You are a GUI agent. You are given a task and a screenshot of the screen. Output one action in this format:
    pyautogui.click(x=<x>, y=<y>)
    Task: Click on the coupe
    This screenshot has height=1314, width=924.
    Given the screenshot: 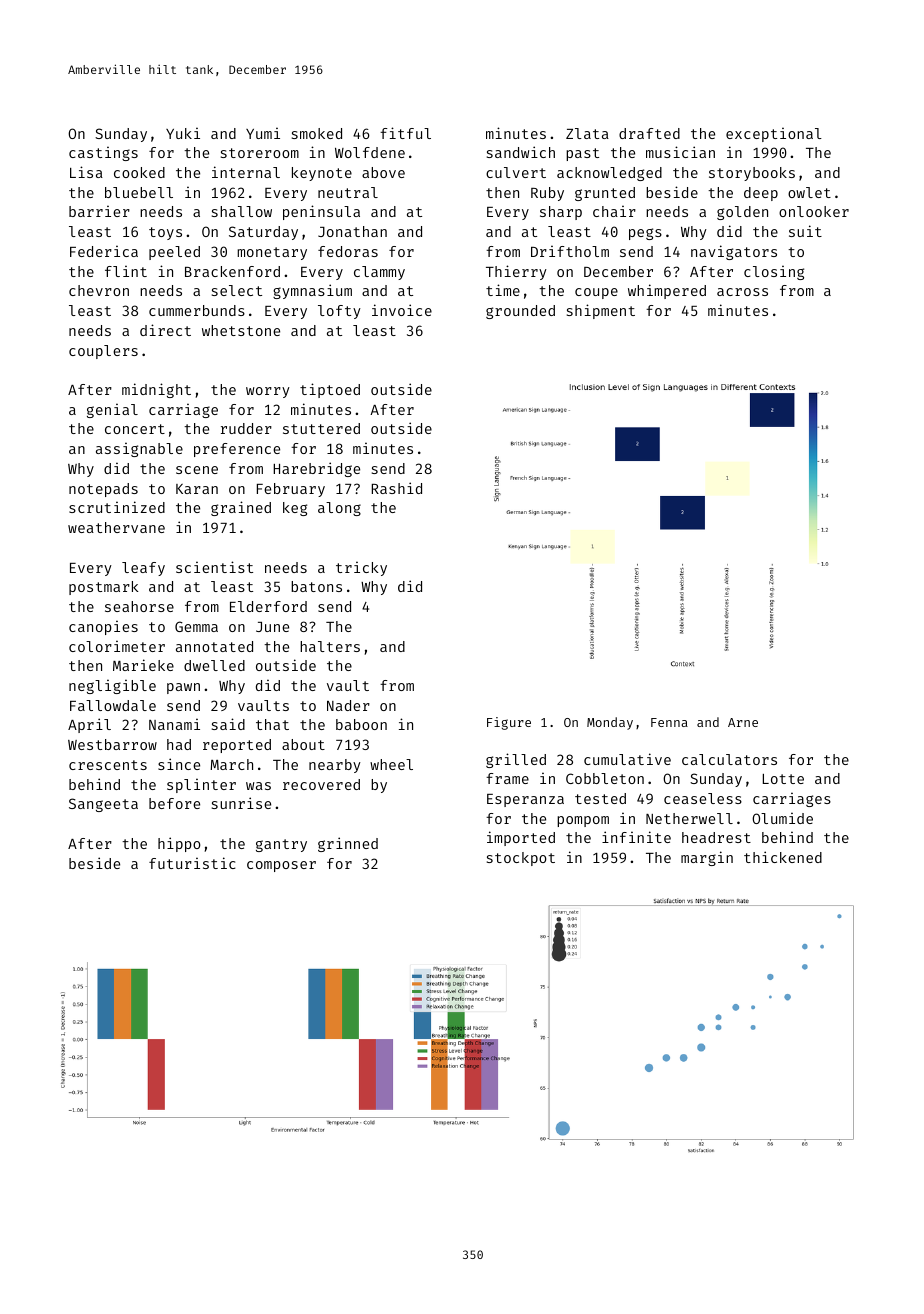 What is the action you would take?
    pyautogui.click(x=596, y=293)
